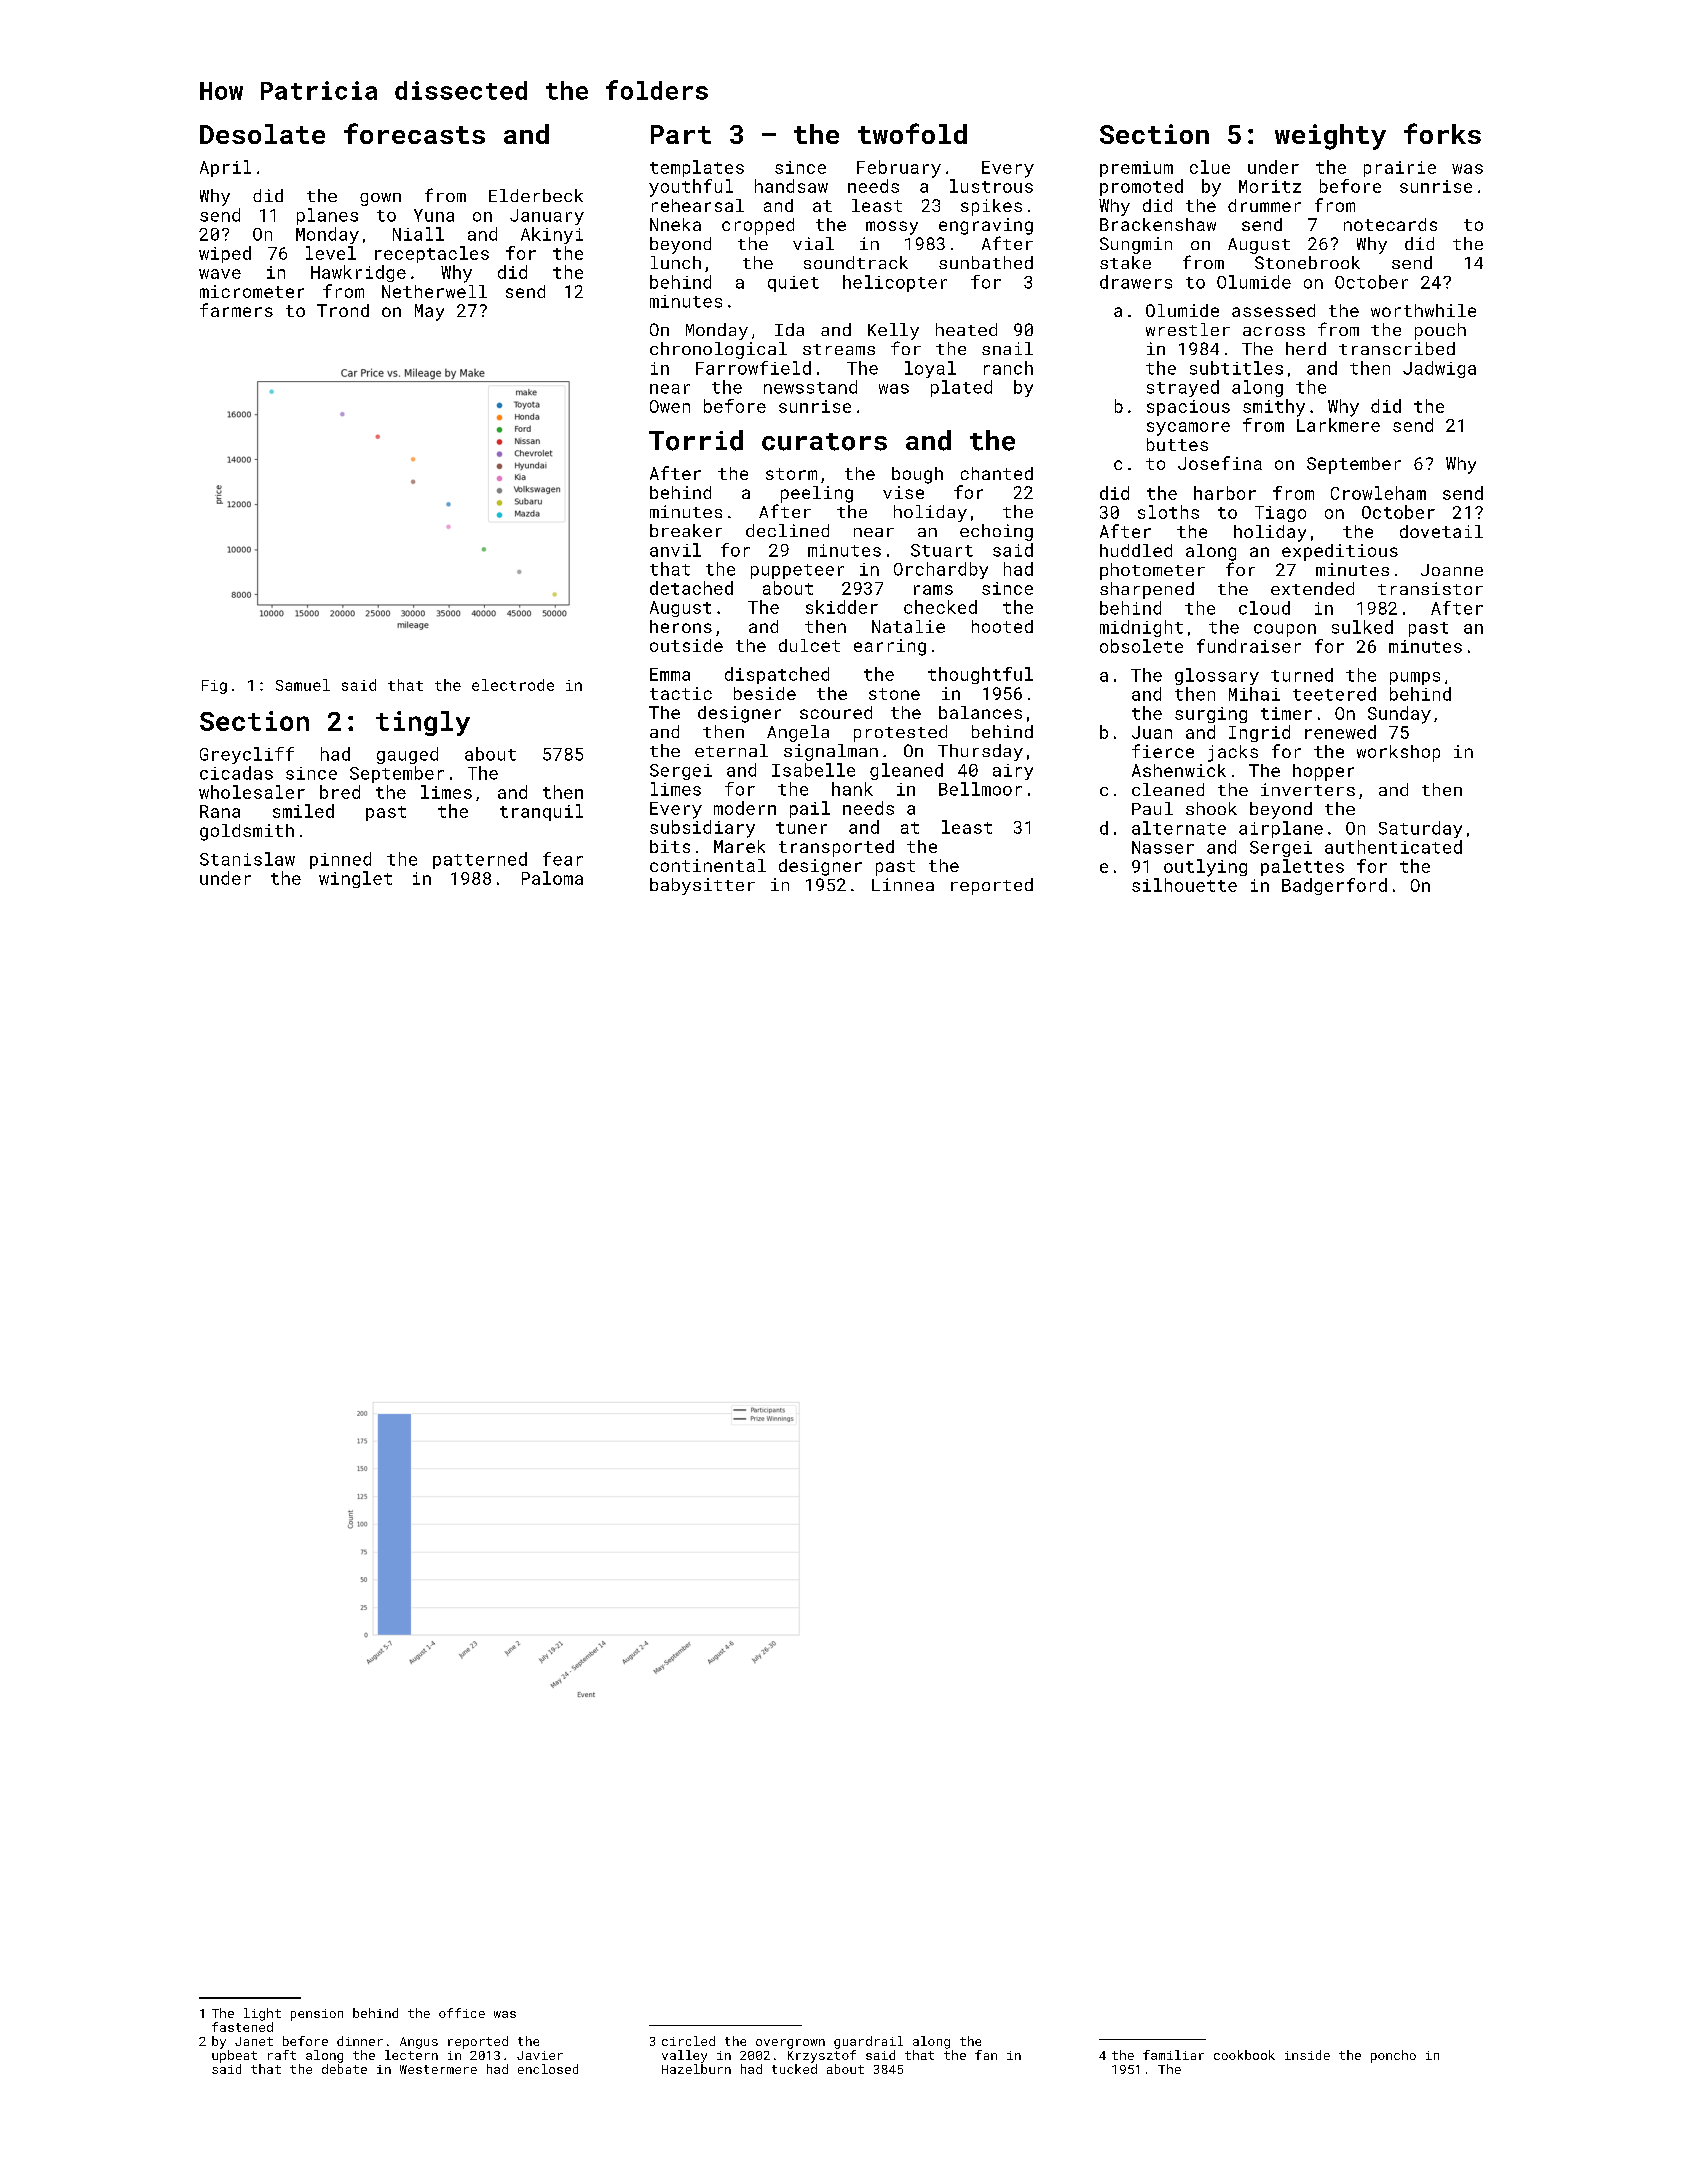  What do you see at coordinates (1274, 408) in the image?
I see `smithy` at bounding box center [1274, 408].
